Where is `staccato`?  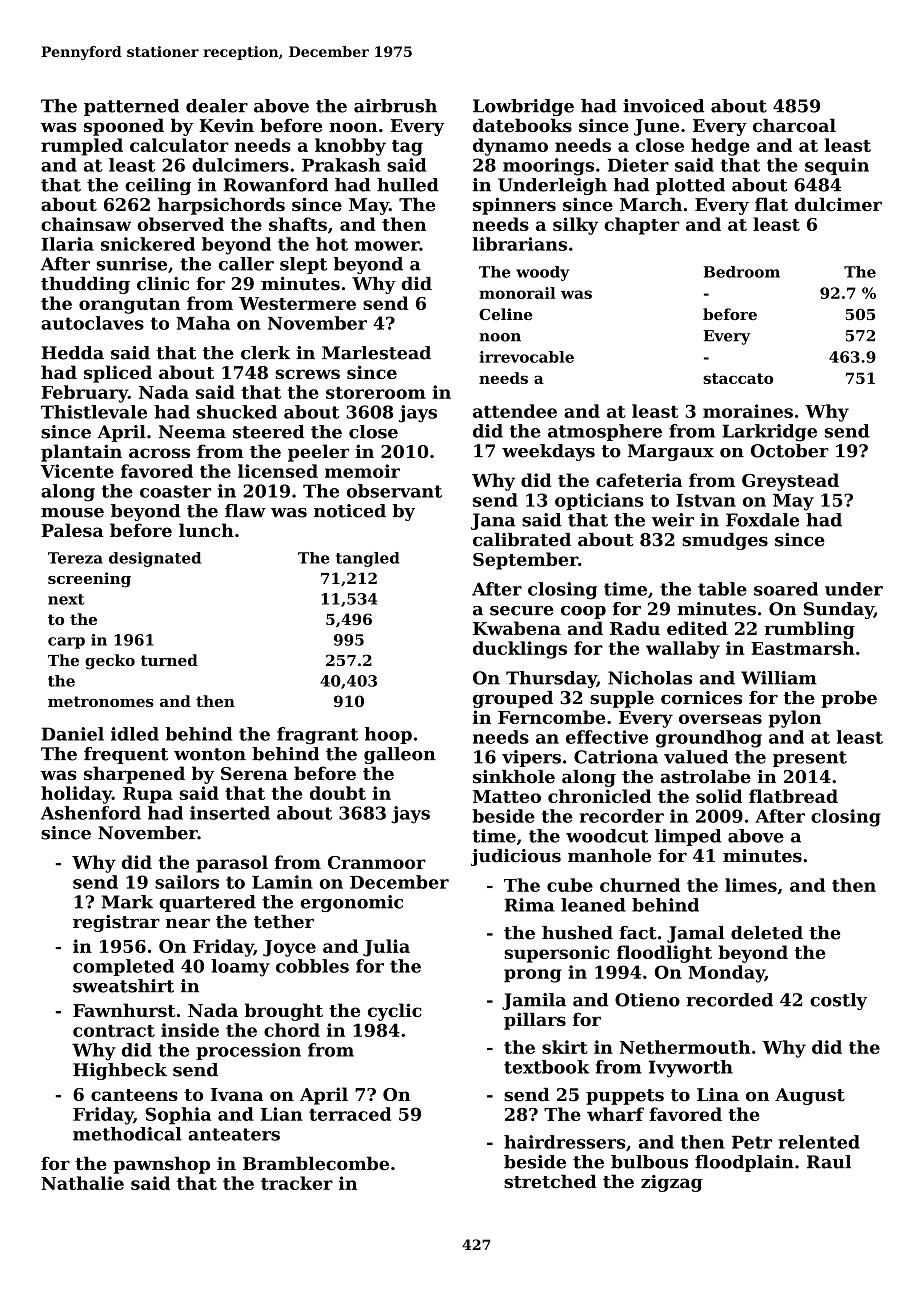
staccato is located at coordinates (738, 378).
